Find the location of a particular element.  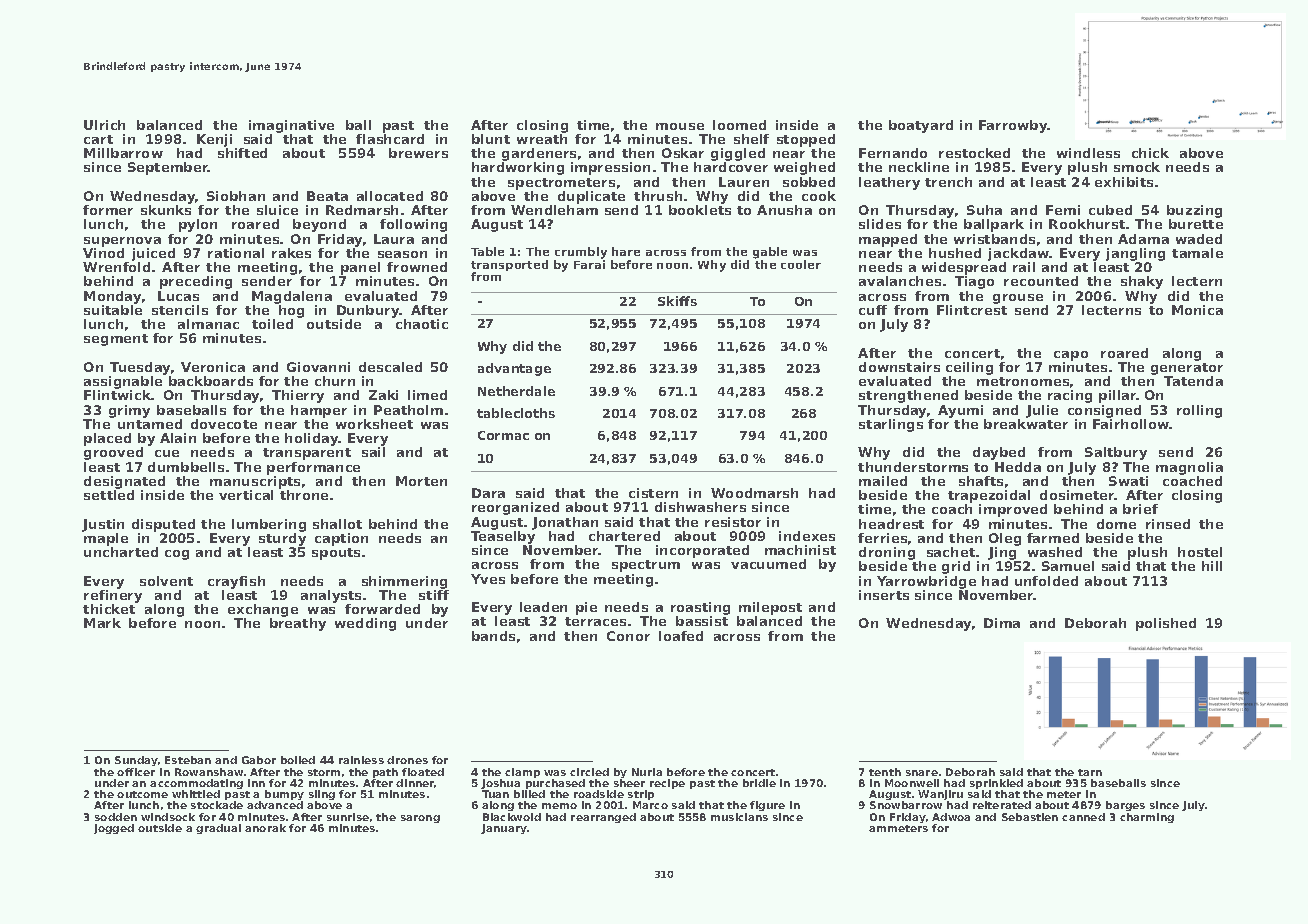

crumbly is located at coordinates (581, 253).
